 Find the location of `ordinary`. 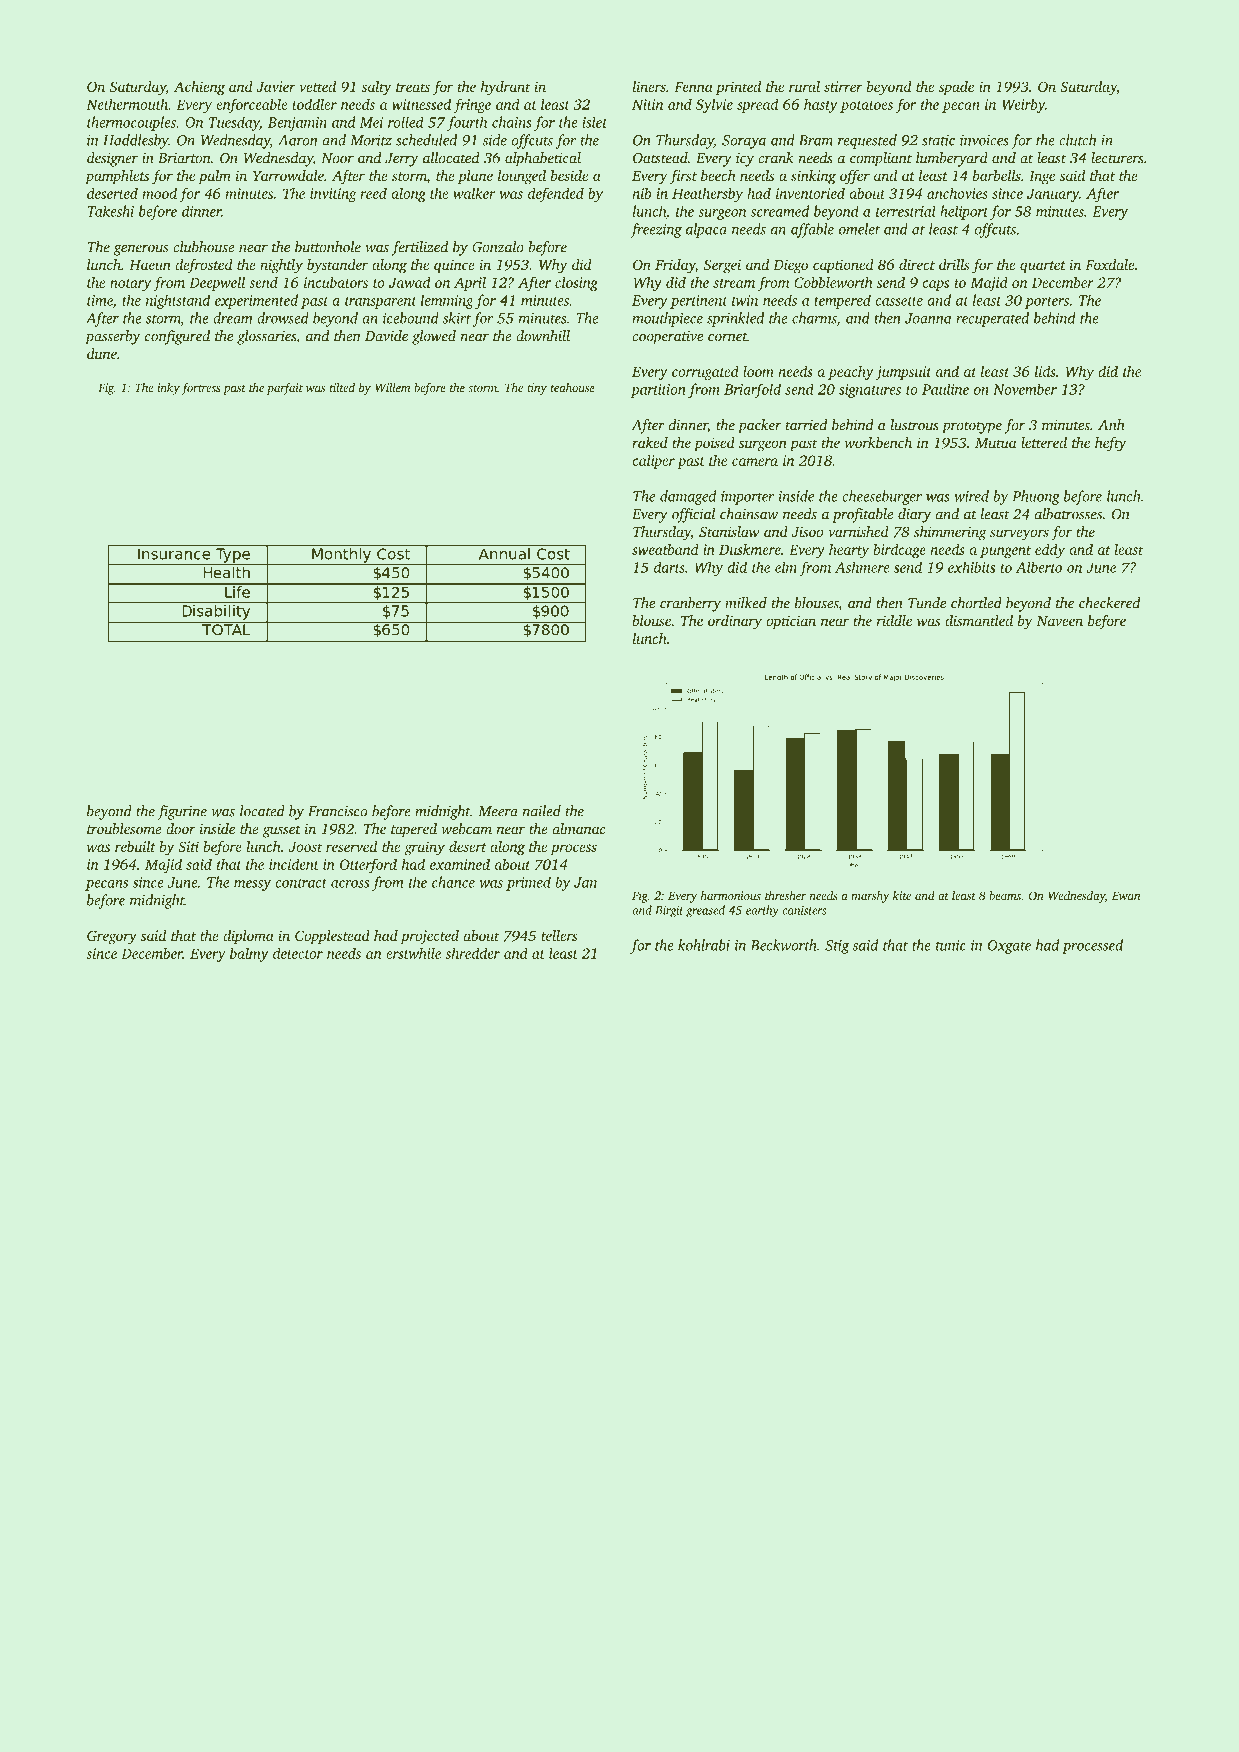

ordinary is located at coordinates (735, 622).
